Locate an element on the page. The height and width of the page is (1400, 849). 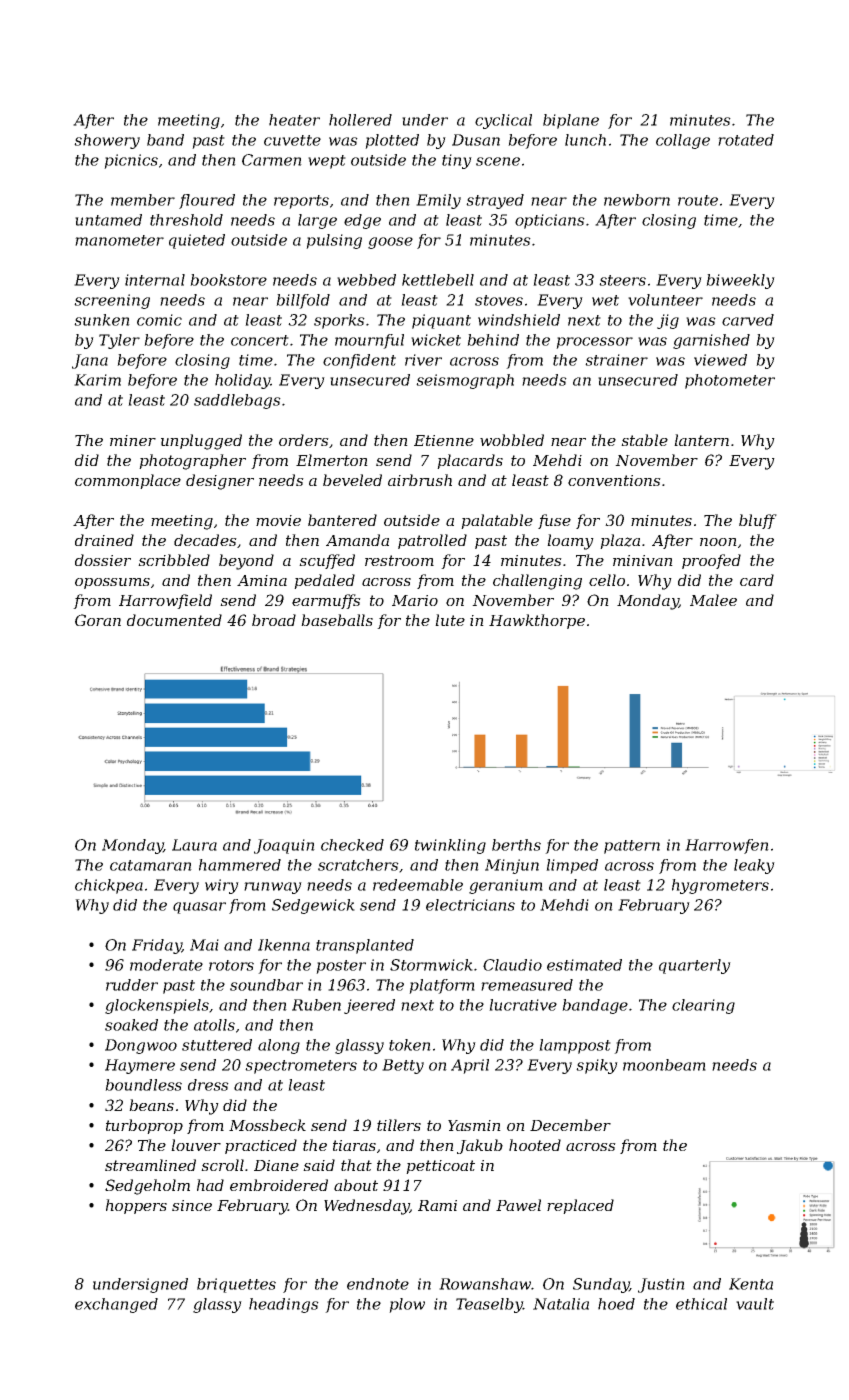
since is located at coordinates (192, 1205).
